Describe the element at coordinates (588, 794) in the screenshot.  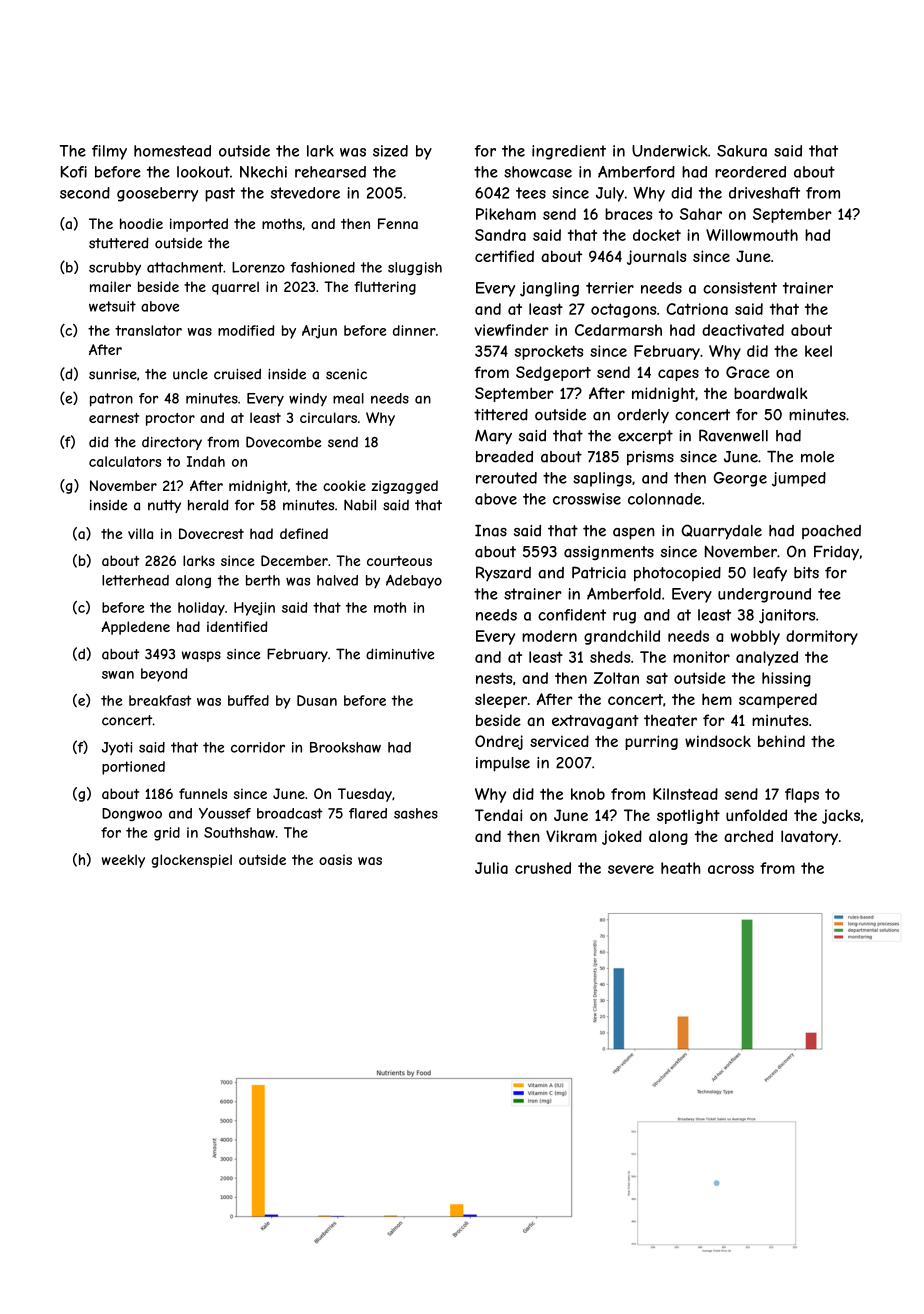
I see `knob` at that location.
